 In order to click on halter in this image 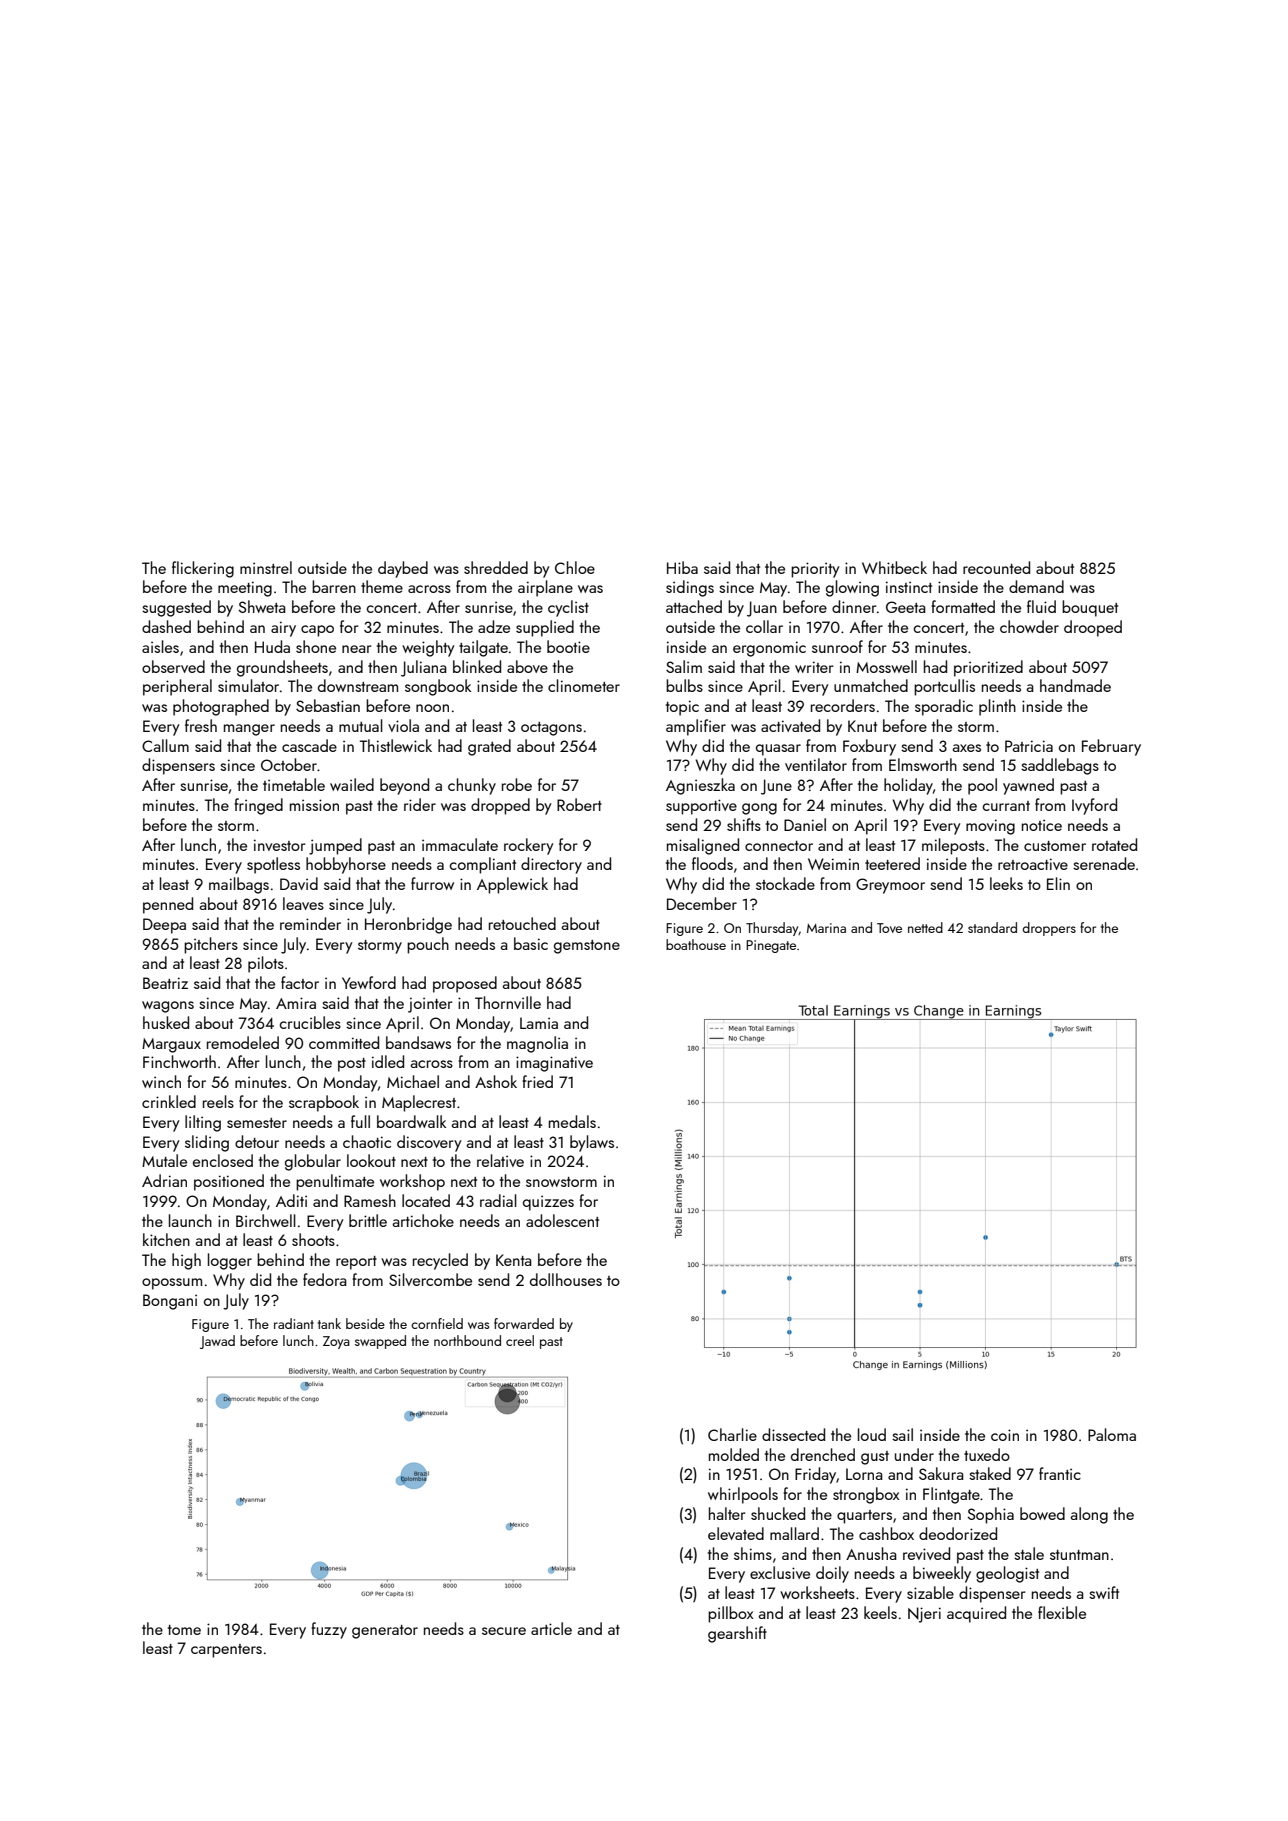, I will do `click(727, 1513)`.
